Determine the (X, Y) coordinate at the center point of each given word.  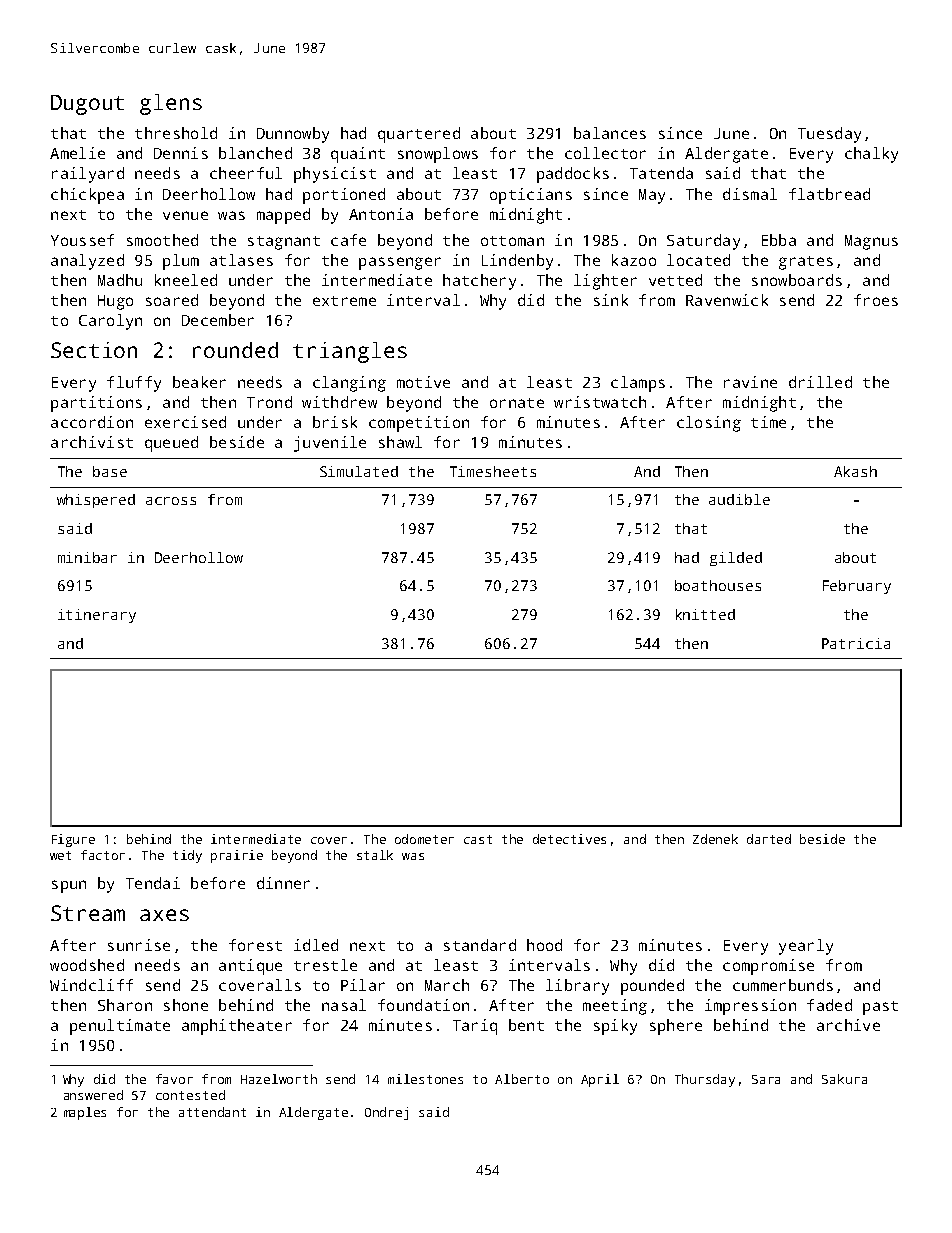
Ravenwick (727, 300)
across (171, 501)
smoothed (162, 240)
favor (174, 1079)
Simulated (359, 471)
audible (739, 499)
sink (611, 300)
